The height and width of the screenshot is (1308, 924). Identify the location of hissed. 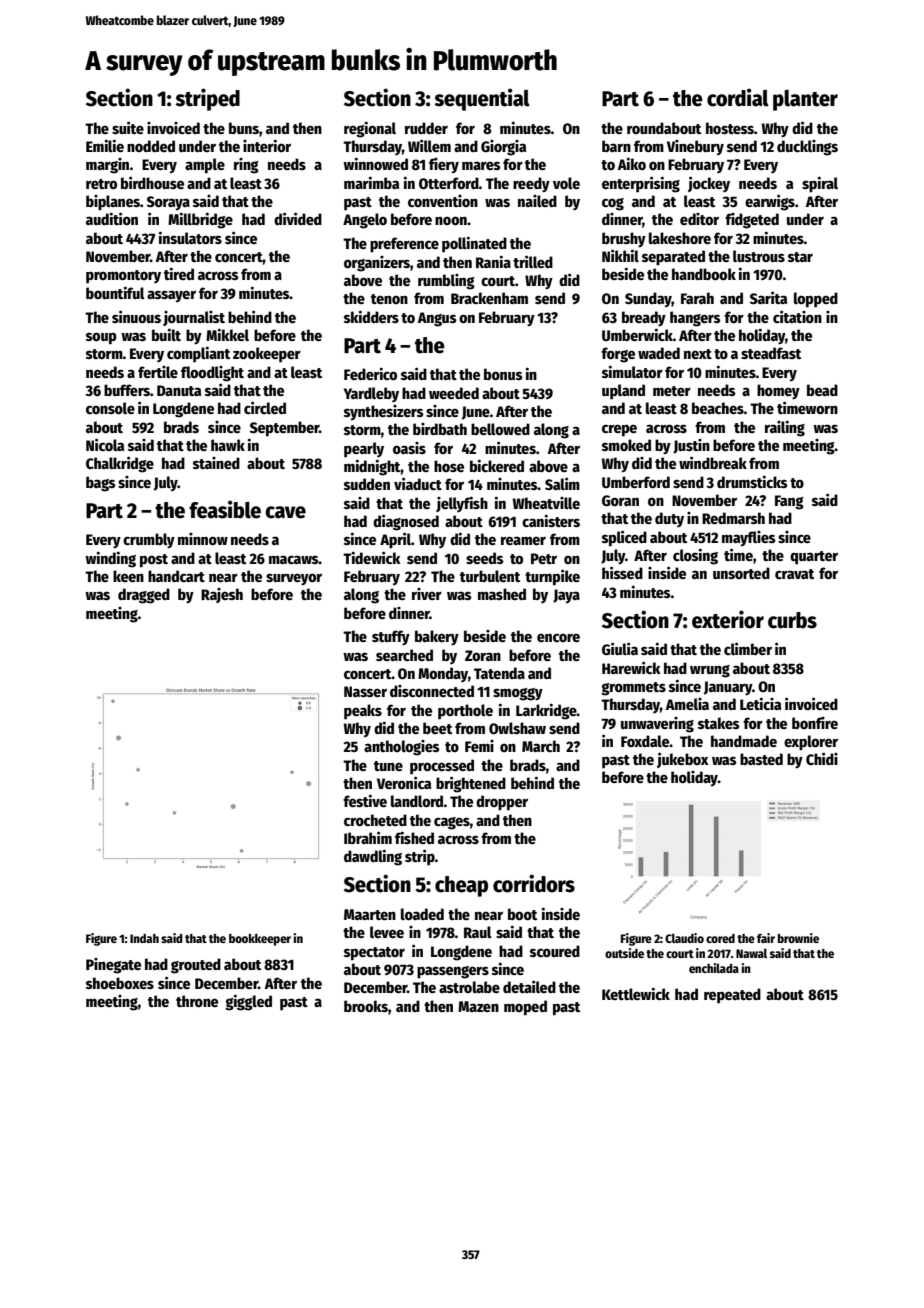
(622, 572).
